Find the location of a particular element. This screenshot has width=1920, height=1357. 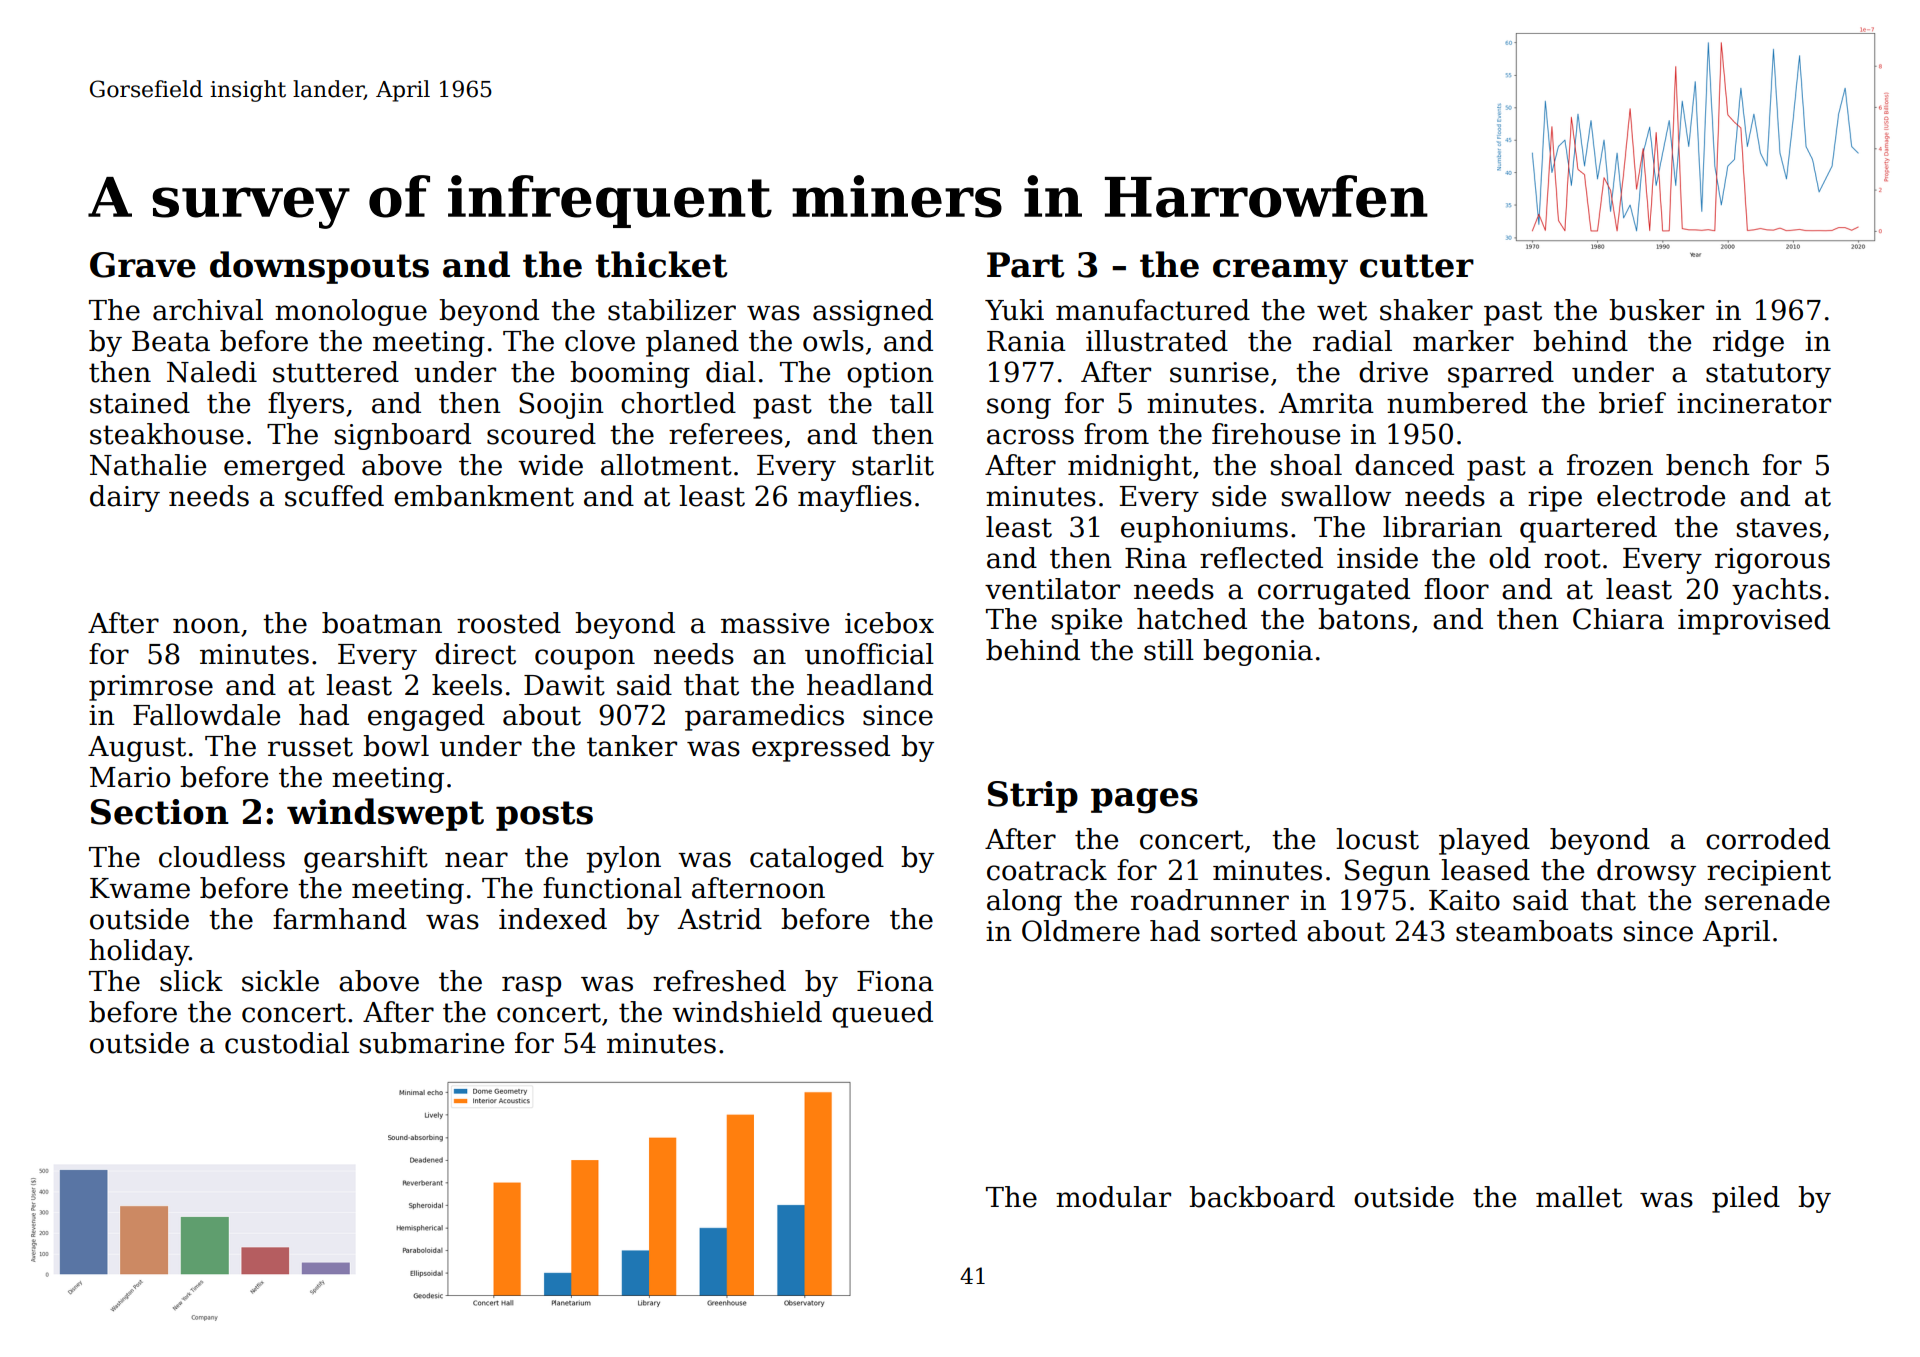

cutter is located at coordinates (1417, 266).
